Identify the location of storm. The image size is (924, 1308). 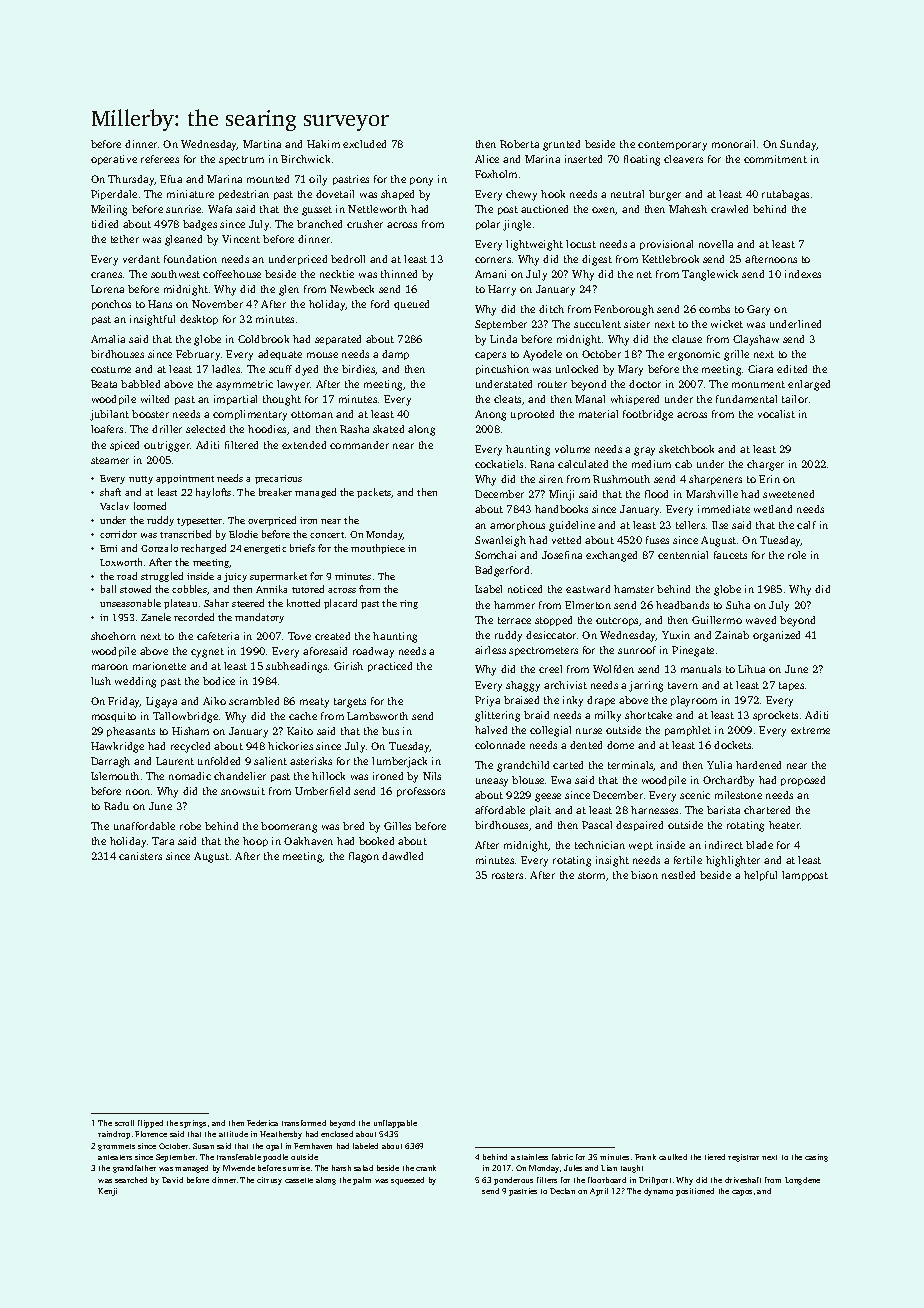
(591, 875).
